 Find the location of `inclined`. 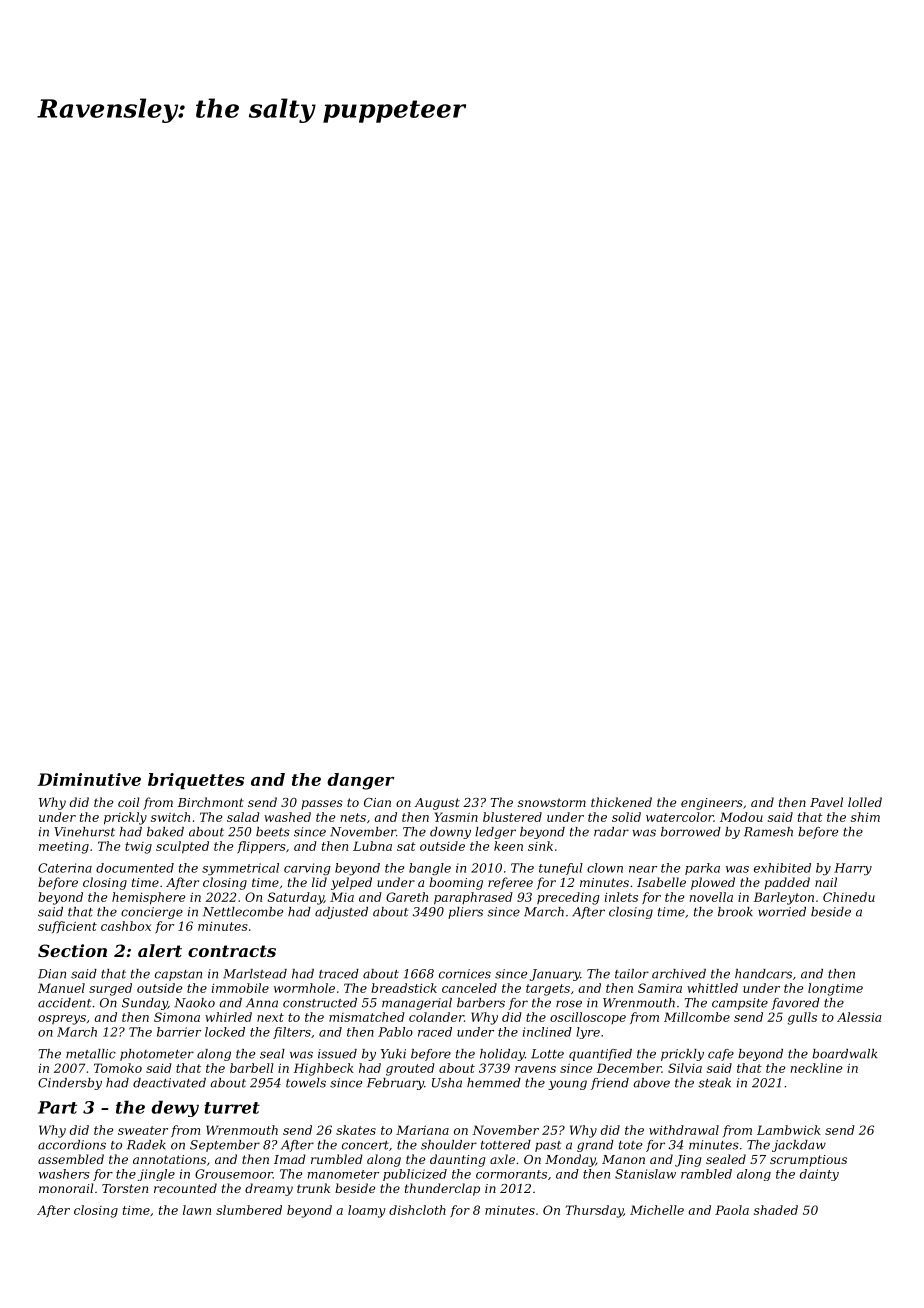

inclined is located at coordinates (547, 1032).
